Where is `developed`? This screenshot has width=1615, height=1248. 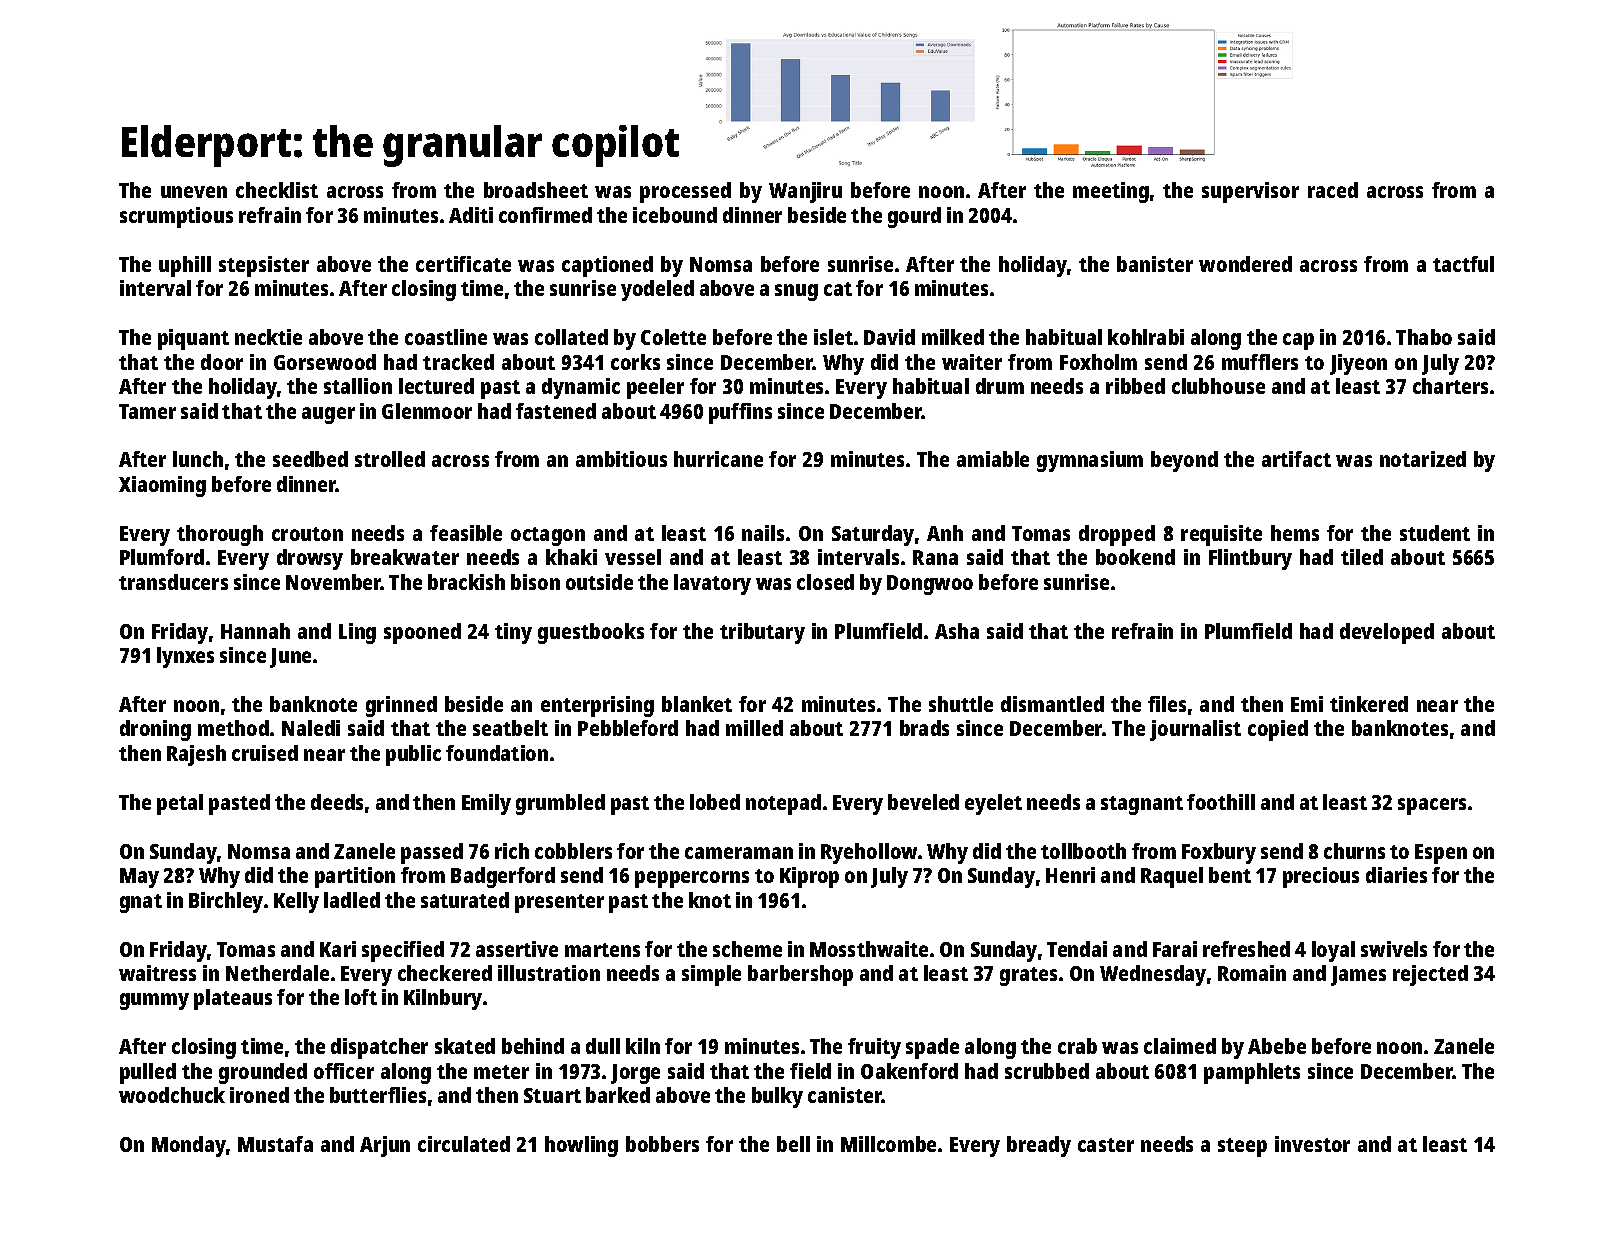
developed is located at coordinates (1387, 633).
